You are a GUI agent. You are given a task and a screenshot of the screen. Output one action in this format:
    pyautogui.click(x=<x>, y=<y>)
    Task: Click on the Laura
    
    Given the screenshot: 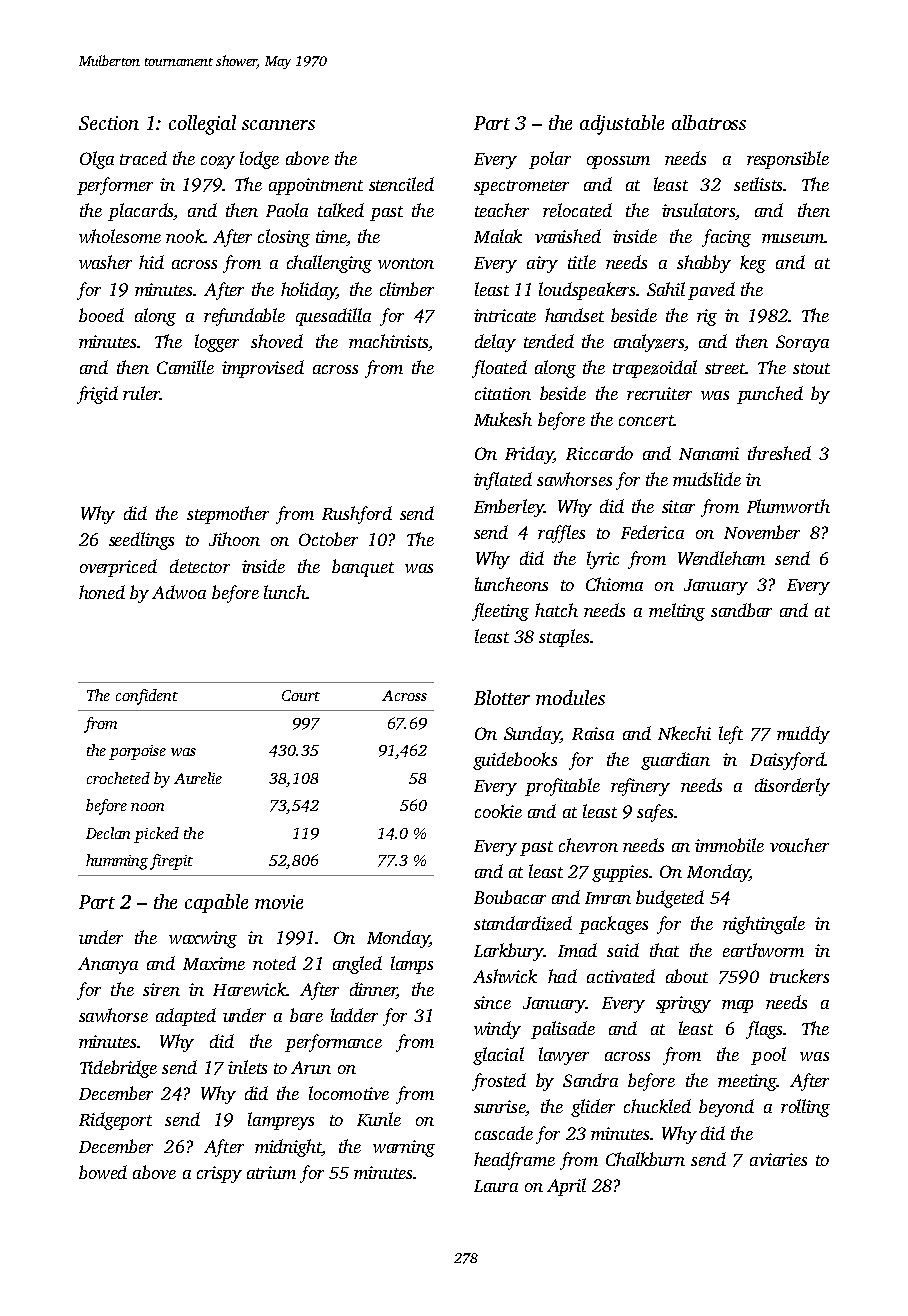 What is the action you would take?
    pyautogui.click(x=496, y=1186)
